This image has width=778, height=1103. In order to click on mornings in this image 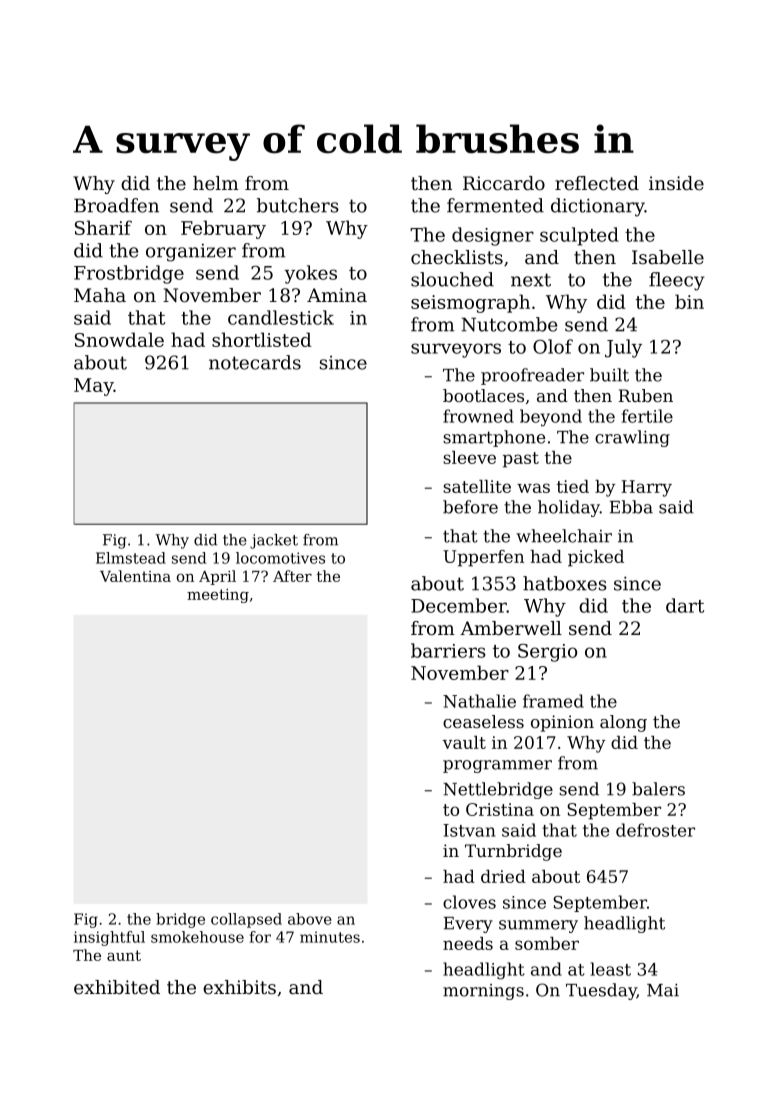, I will do `click(483, 992)`.
